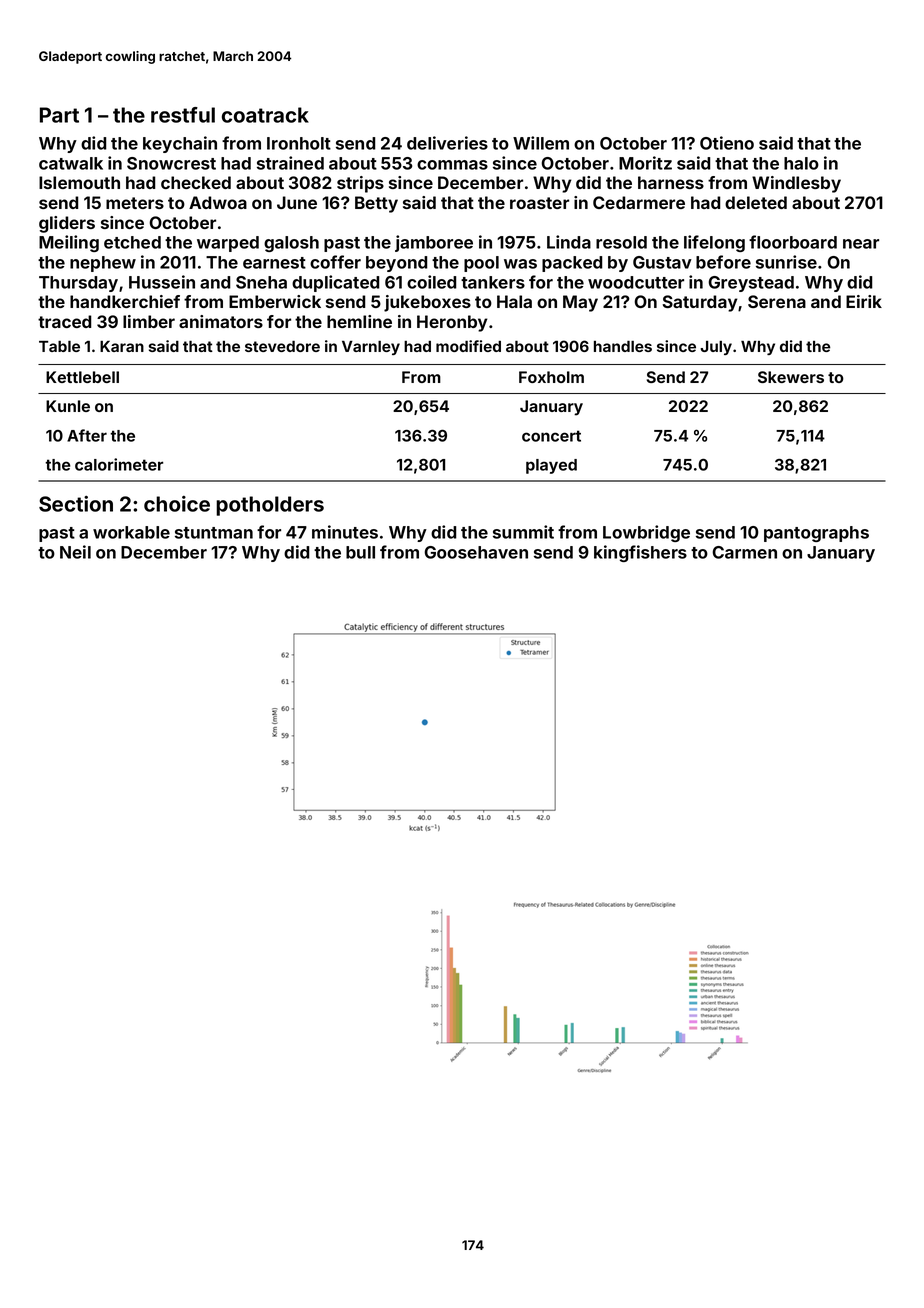 Image resolution: width=924 pixels, height=1308 pixels. Describe the element at coordinates (183, 115) in the screenshot. I see `restful` at that location.
